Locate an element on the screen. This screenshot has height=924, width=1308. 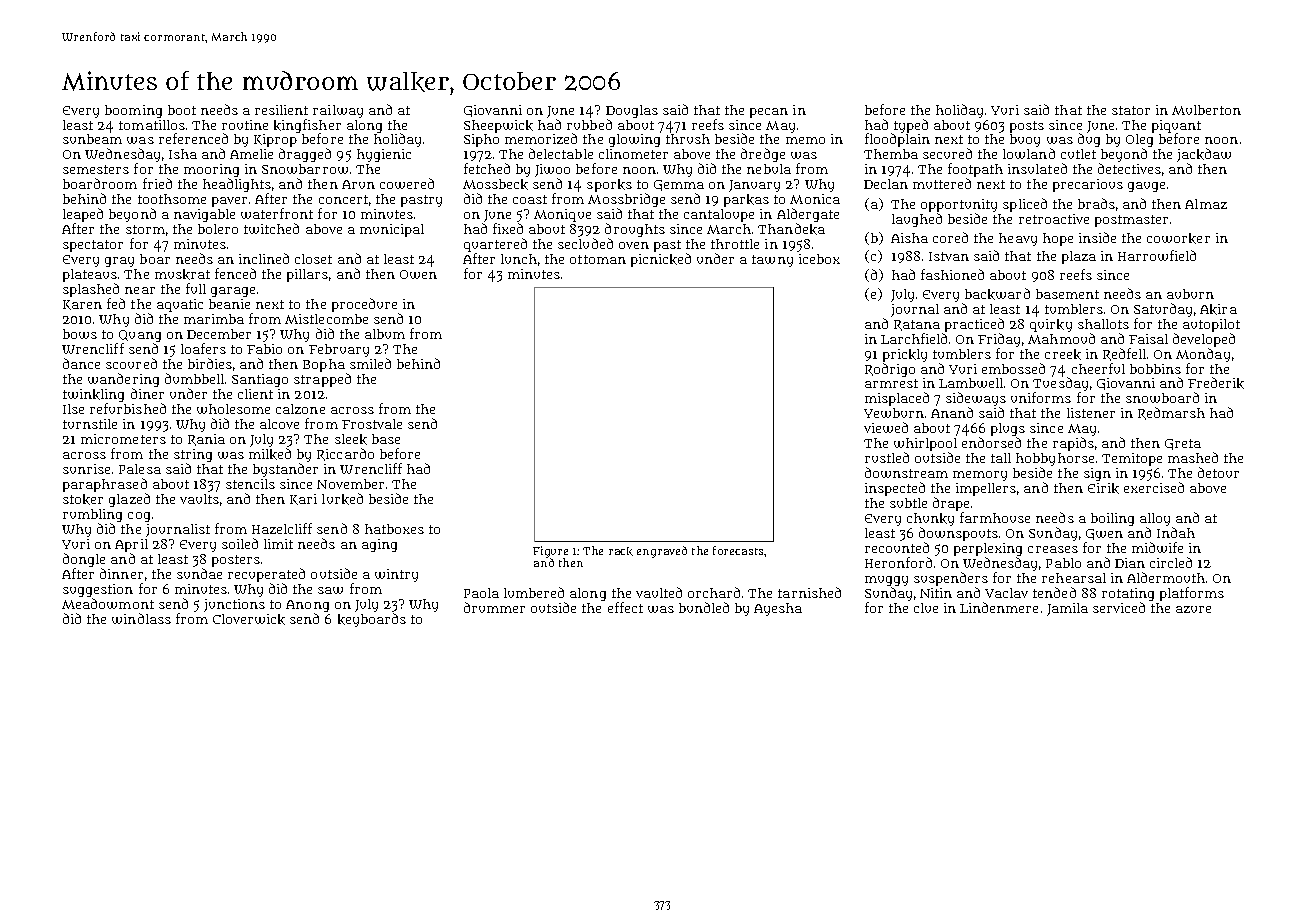
sundae is located at coordinates (199, 573).
